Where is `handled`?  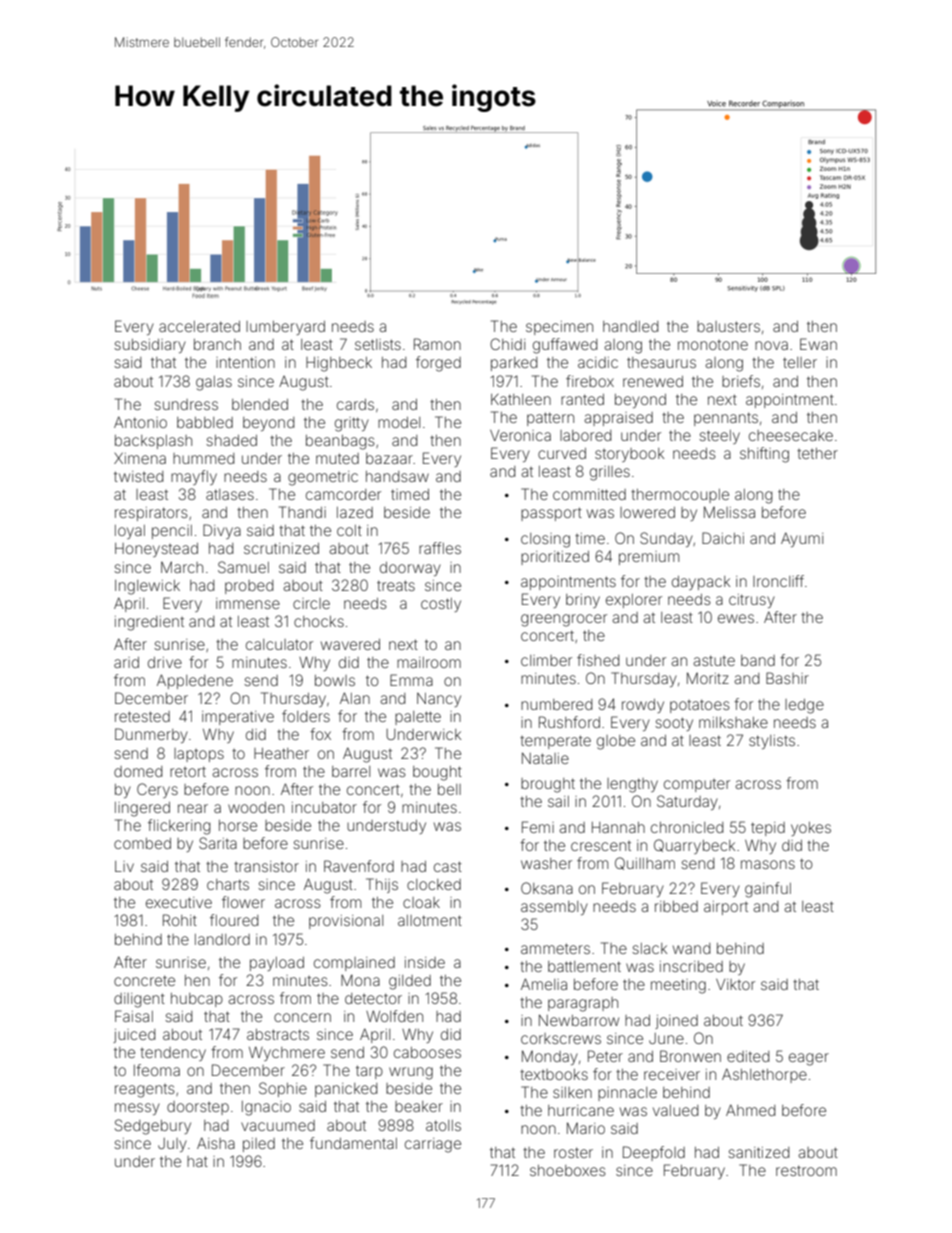 handled is located at coordinates (630, 326).
